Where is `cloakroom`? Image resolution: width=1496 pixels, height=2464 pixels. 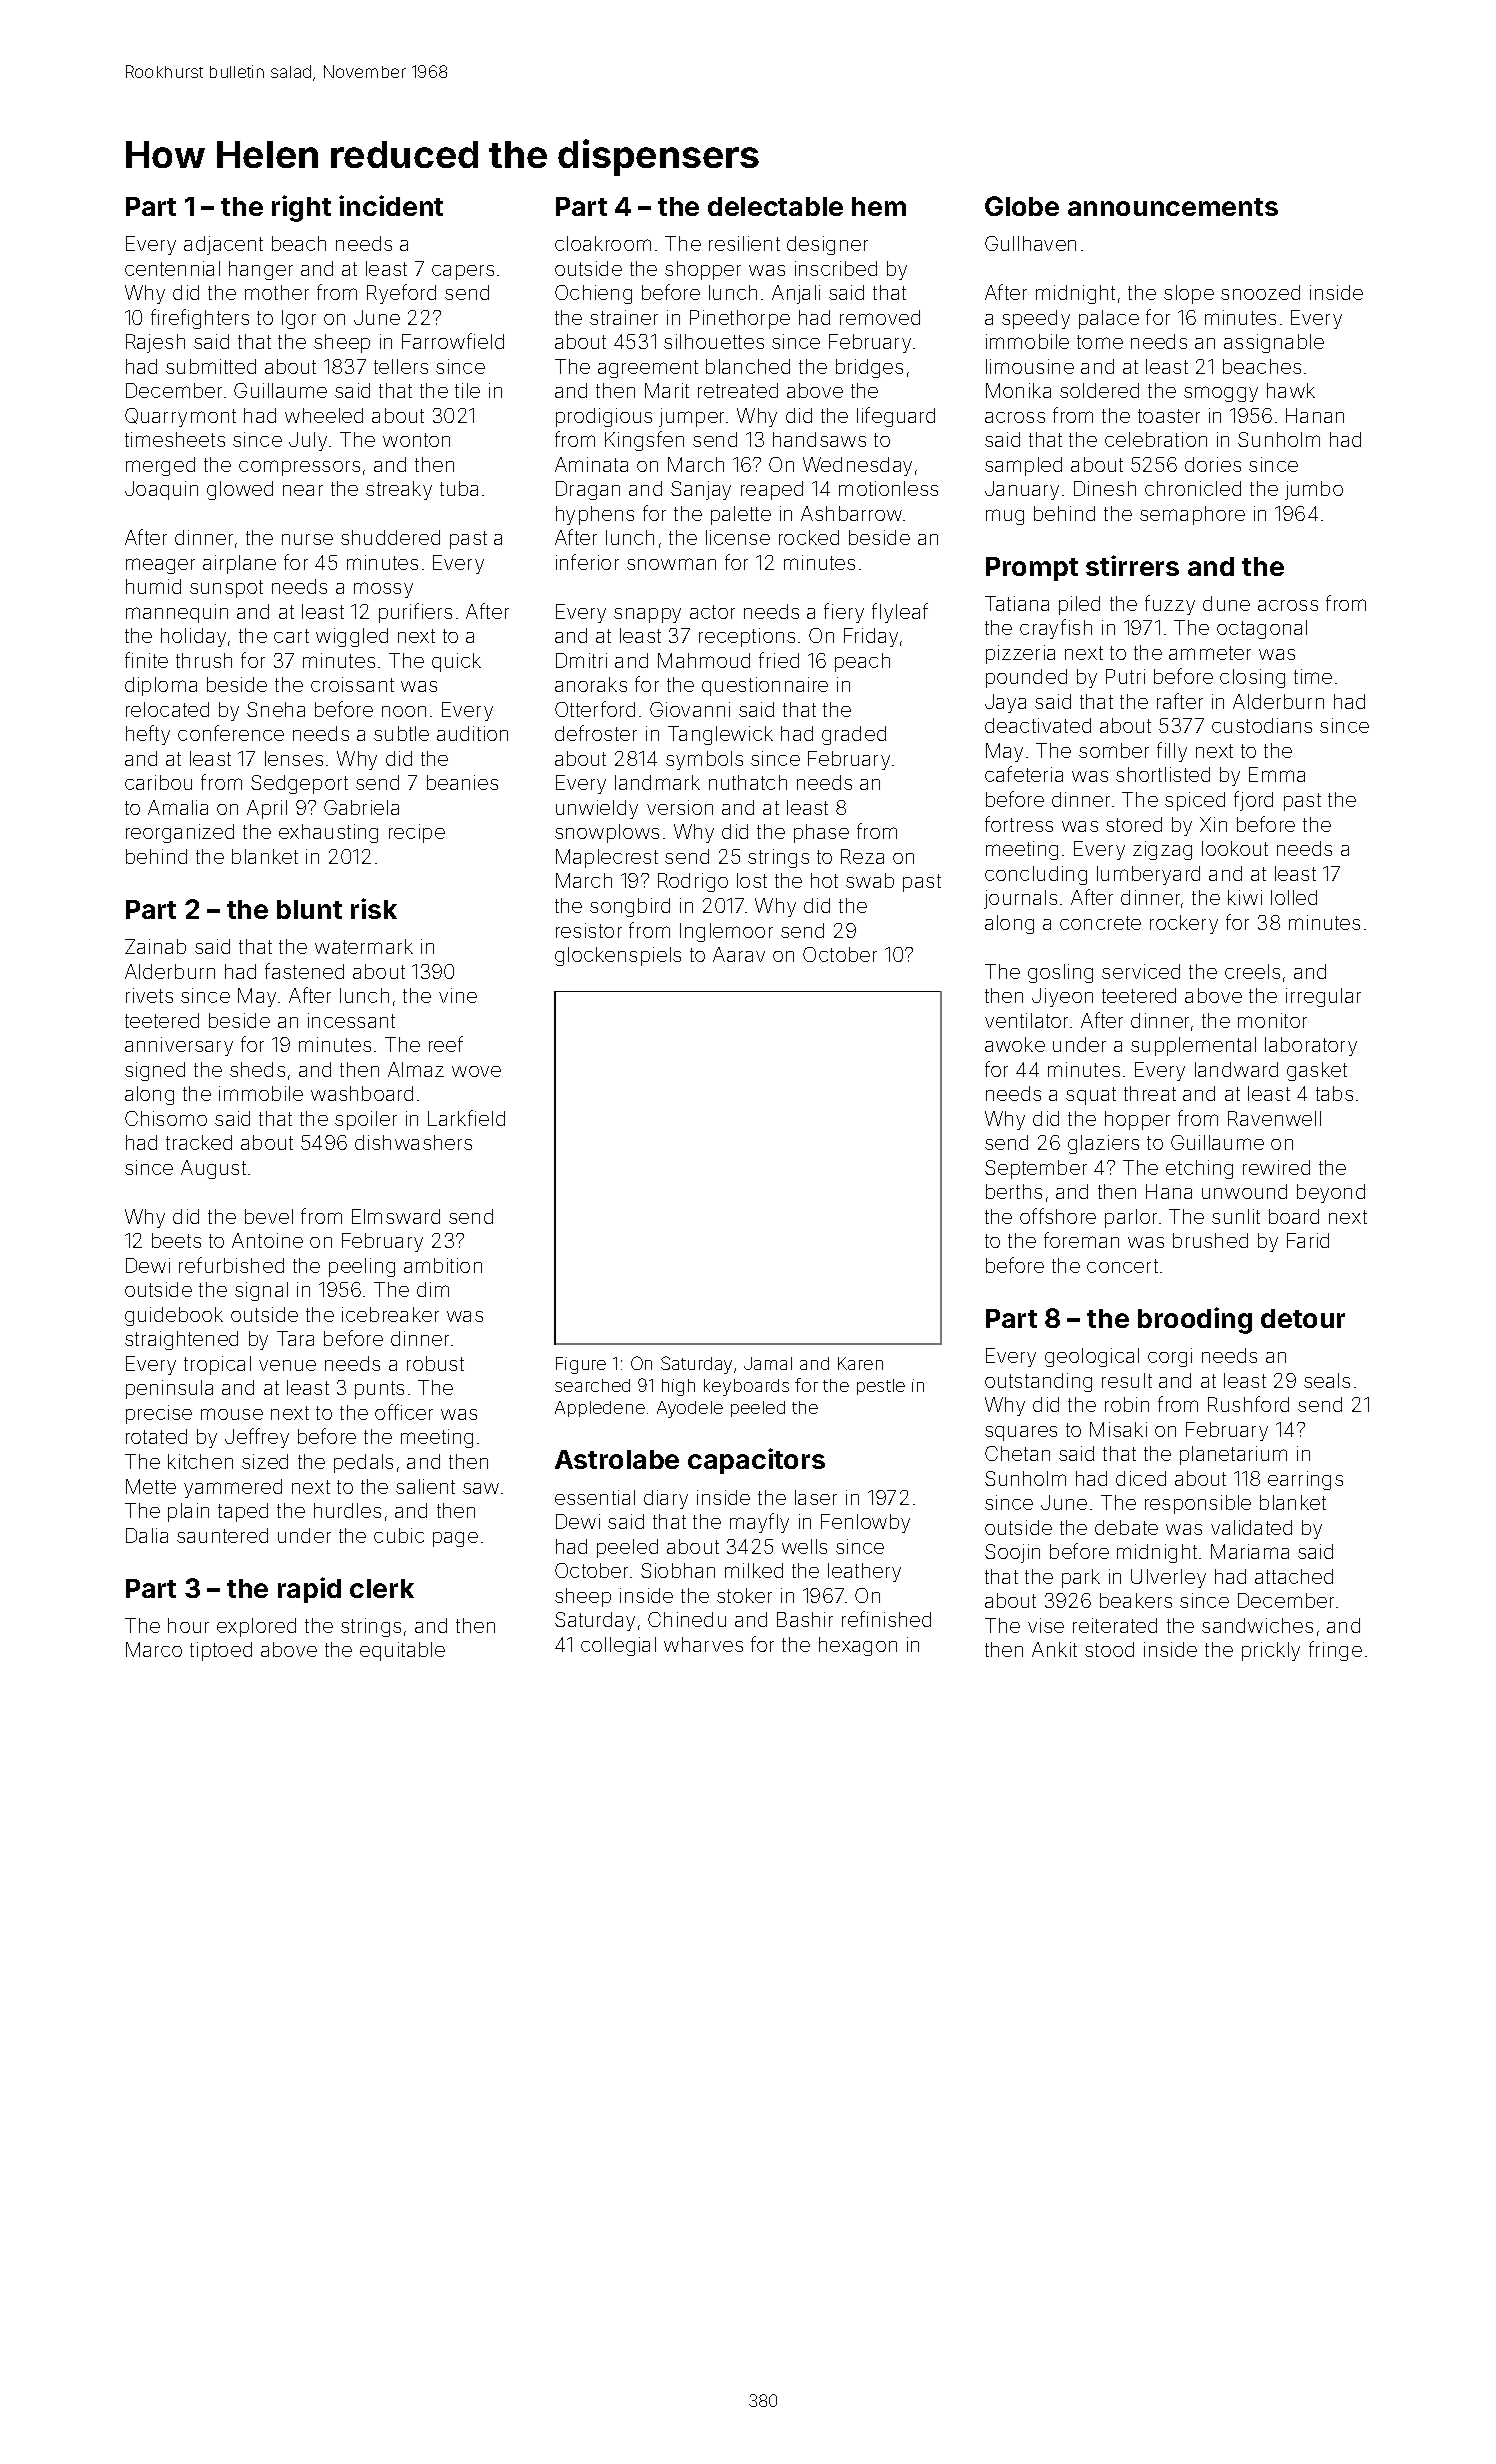
cloakroom is located at coordinates (603, 243).
